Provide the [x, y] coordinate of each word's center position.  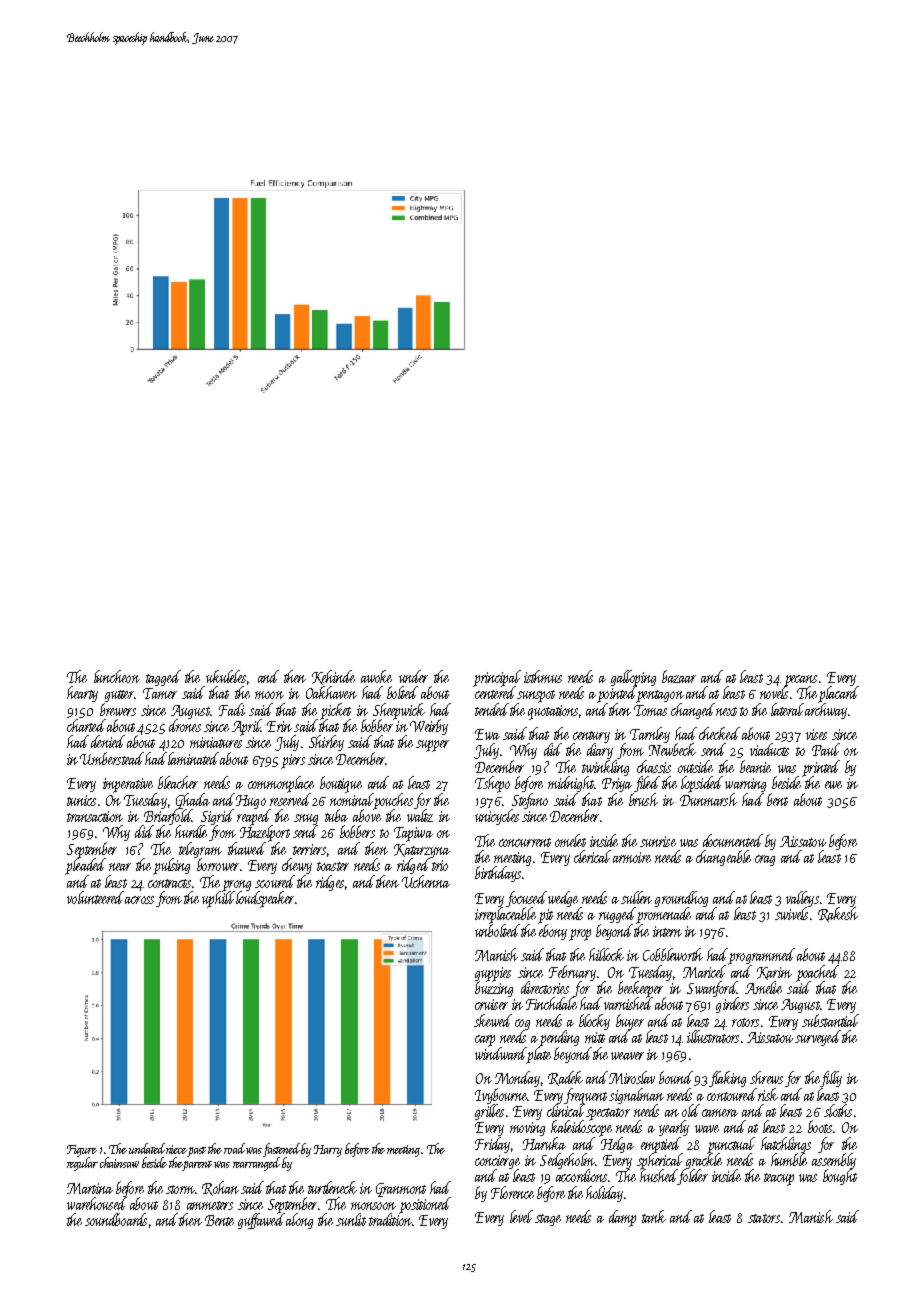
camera [720, 1113]
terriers [309, 849]
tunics [81, 800]
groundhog [681, 899]
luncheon [117, 676]
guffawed [260, 1221]
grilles [489, 1112]
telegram [200, 850]
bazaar [679, 676]
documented [733, 840]
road [234, 1148]
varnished [627, 1004]
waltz [420, 815]
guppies [493, 974]
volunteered [95, 897]
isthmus [543, 676]
